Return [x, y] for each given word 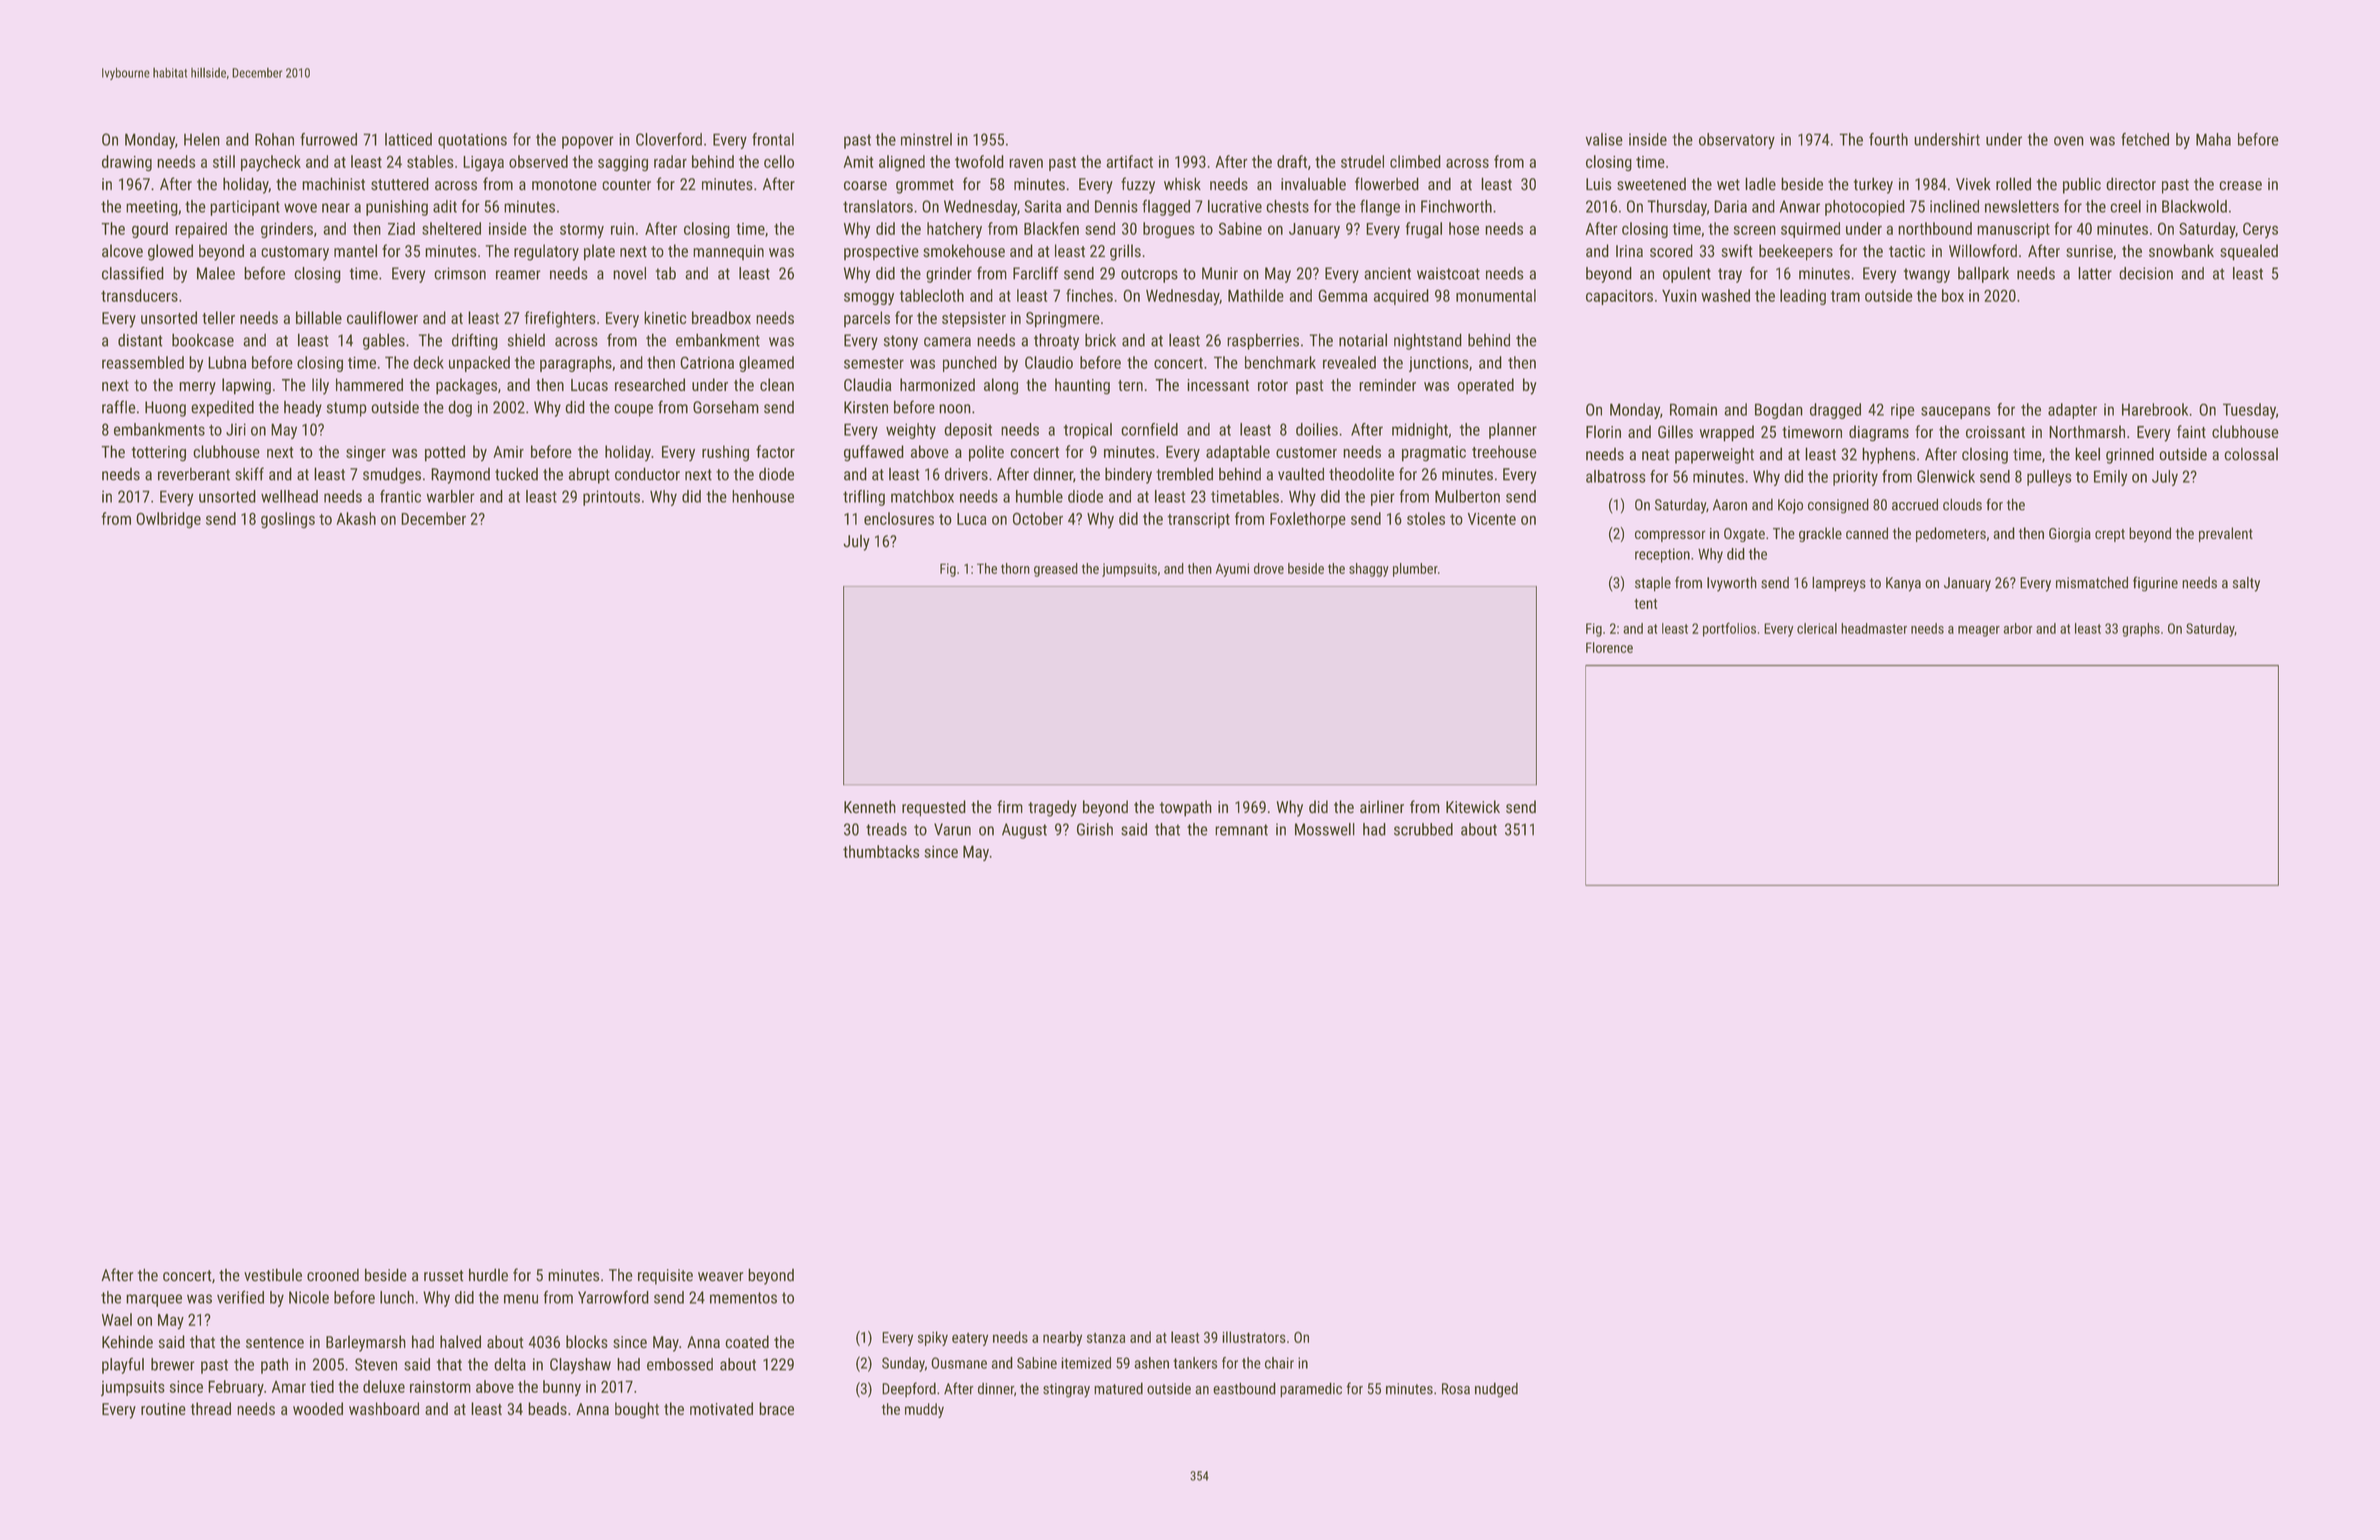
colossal [2251, 454]
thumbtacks [881, 851]
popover [588, 142]
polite [986, 453]
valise [1604, 139]
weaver [720, 1277]
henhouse [763, 496]
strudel [1362, 161]
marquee [154, 1300]
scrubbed [1423, 829]
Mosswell [1325, 829]
